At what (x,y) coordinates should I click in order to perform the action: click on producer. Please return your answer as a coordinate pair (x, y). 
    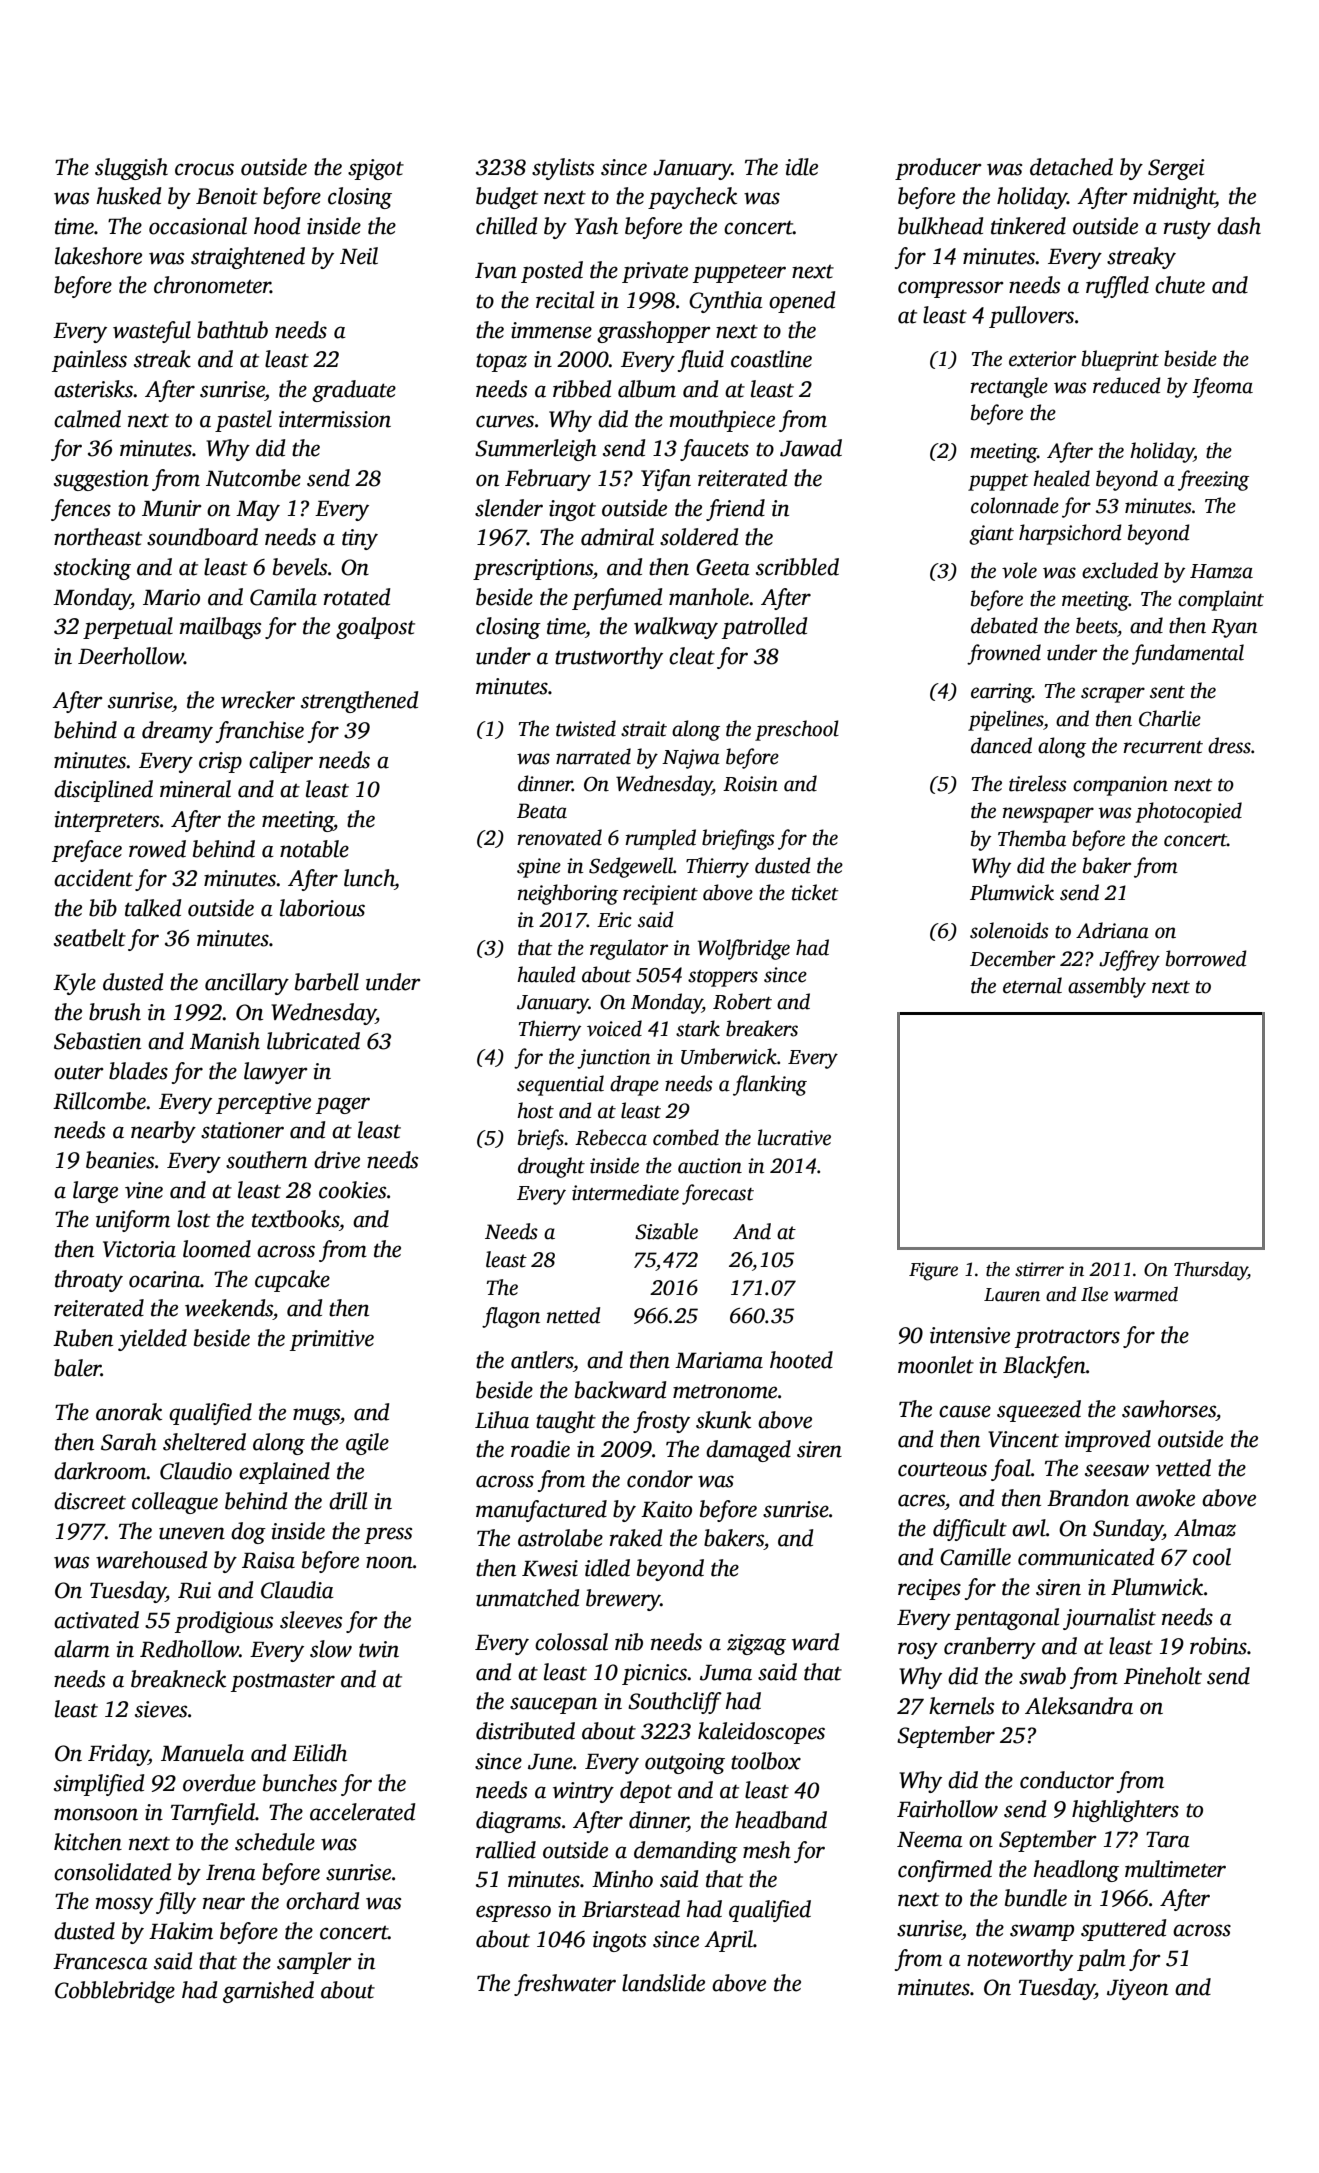
    Looking at the image, I should click on (938, 169).
